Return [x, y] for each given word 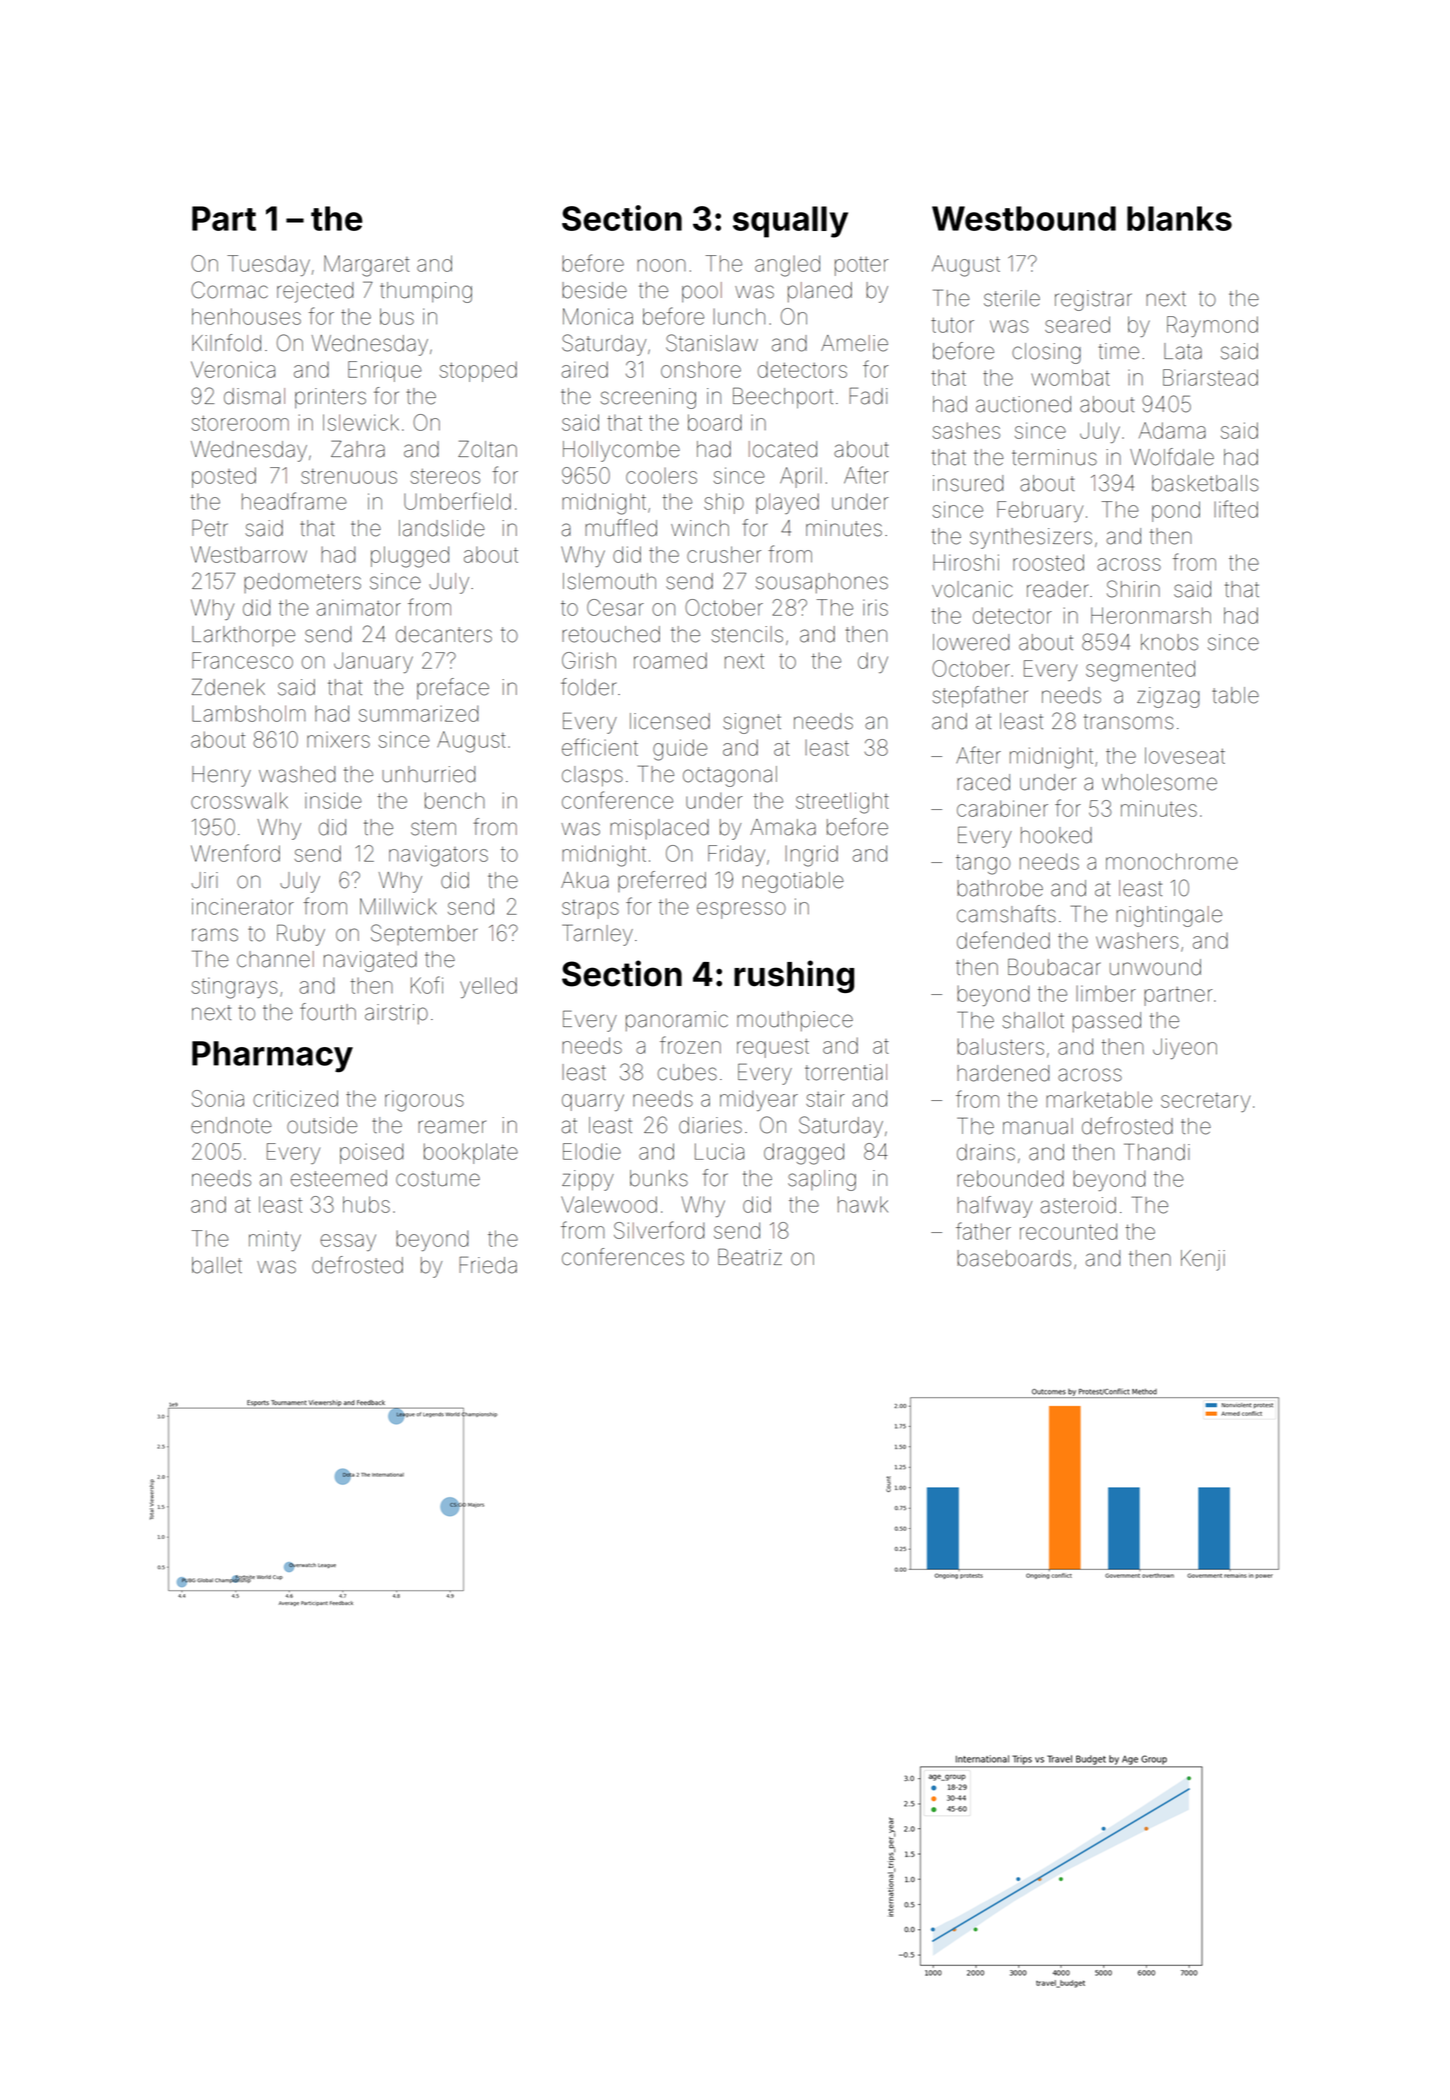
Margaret [367, 266]
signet [752, 723]
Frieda [488, 1265]
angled [787, 266]
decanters [444, 634]
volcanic [972, 589]
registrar [1093, 300]
